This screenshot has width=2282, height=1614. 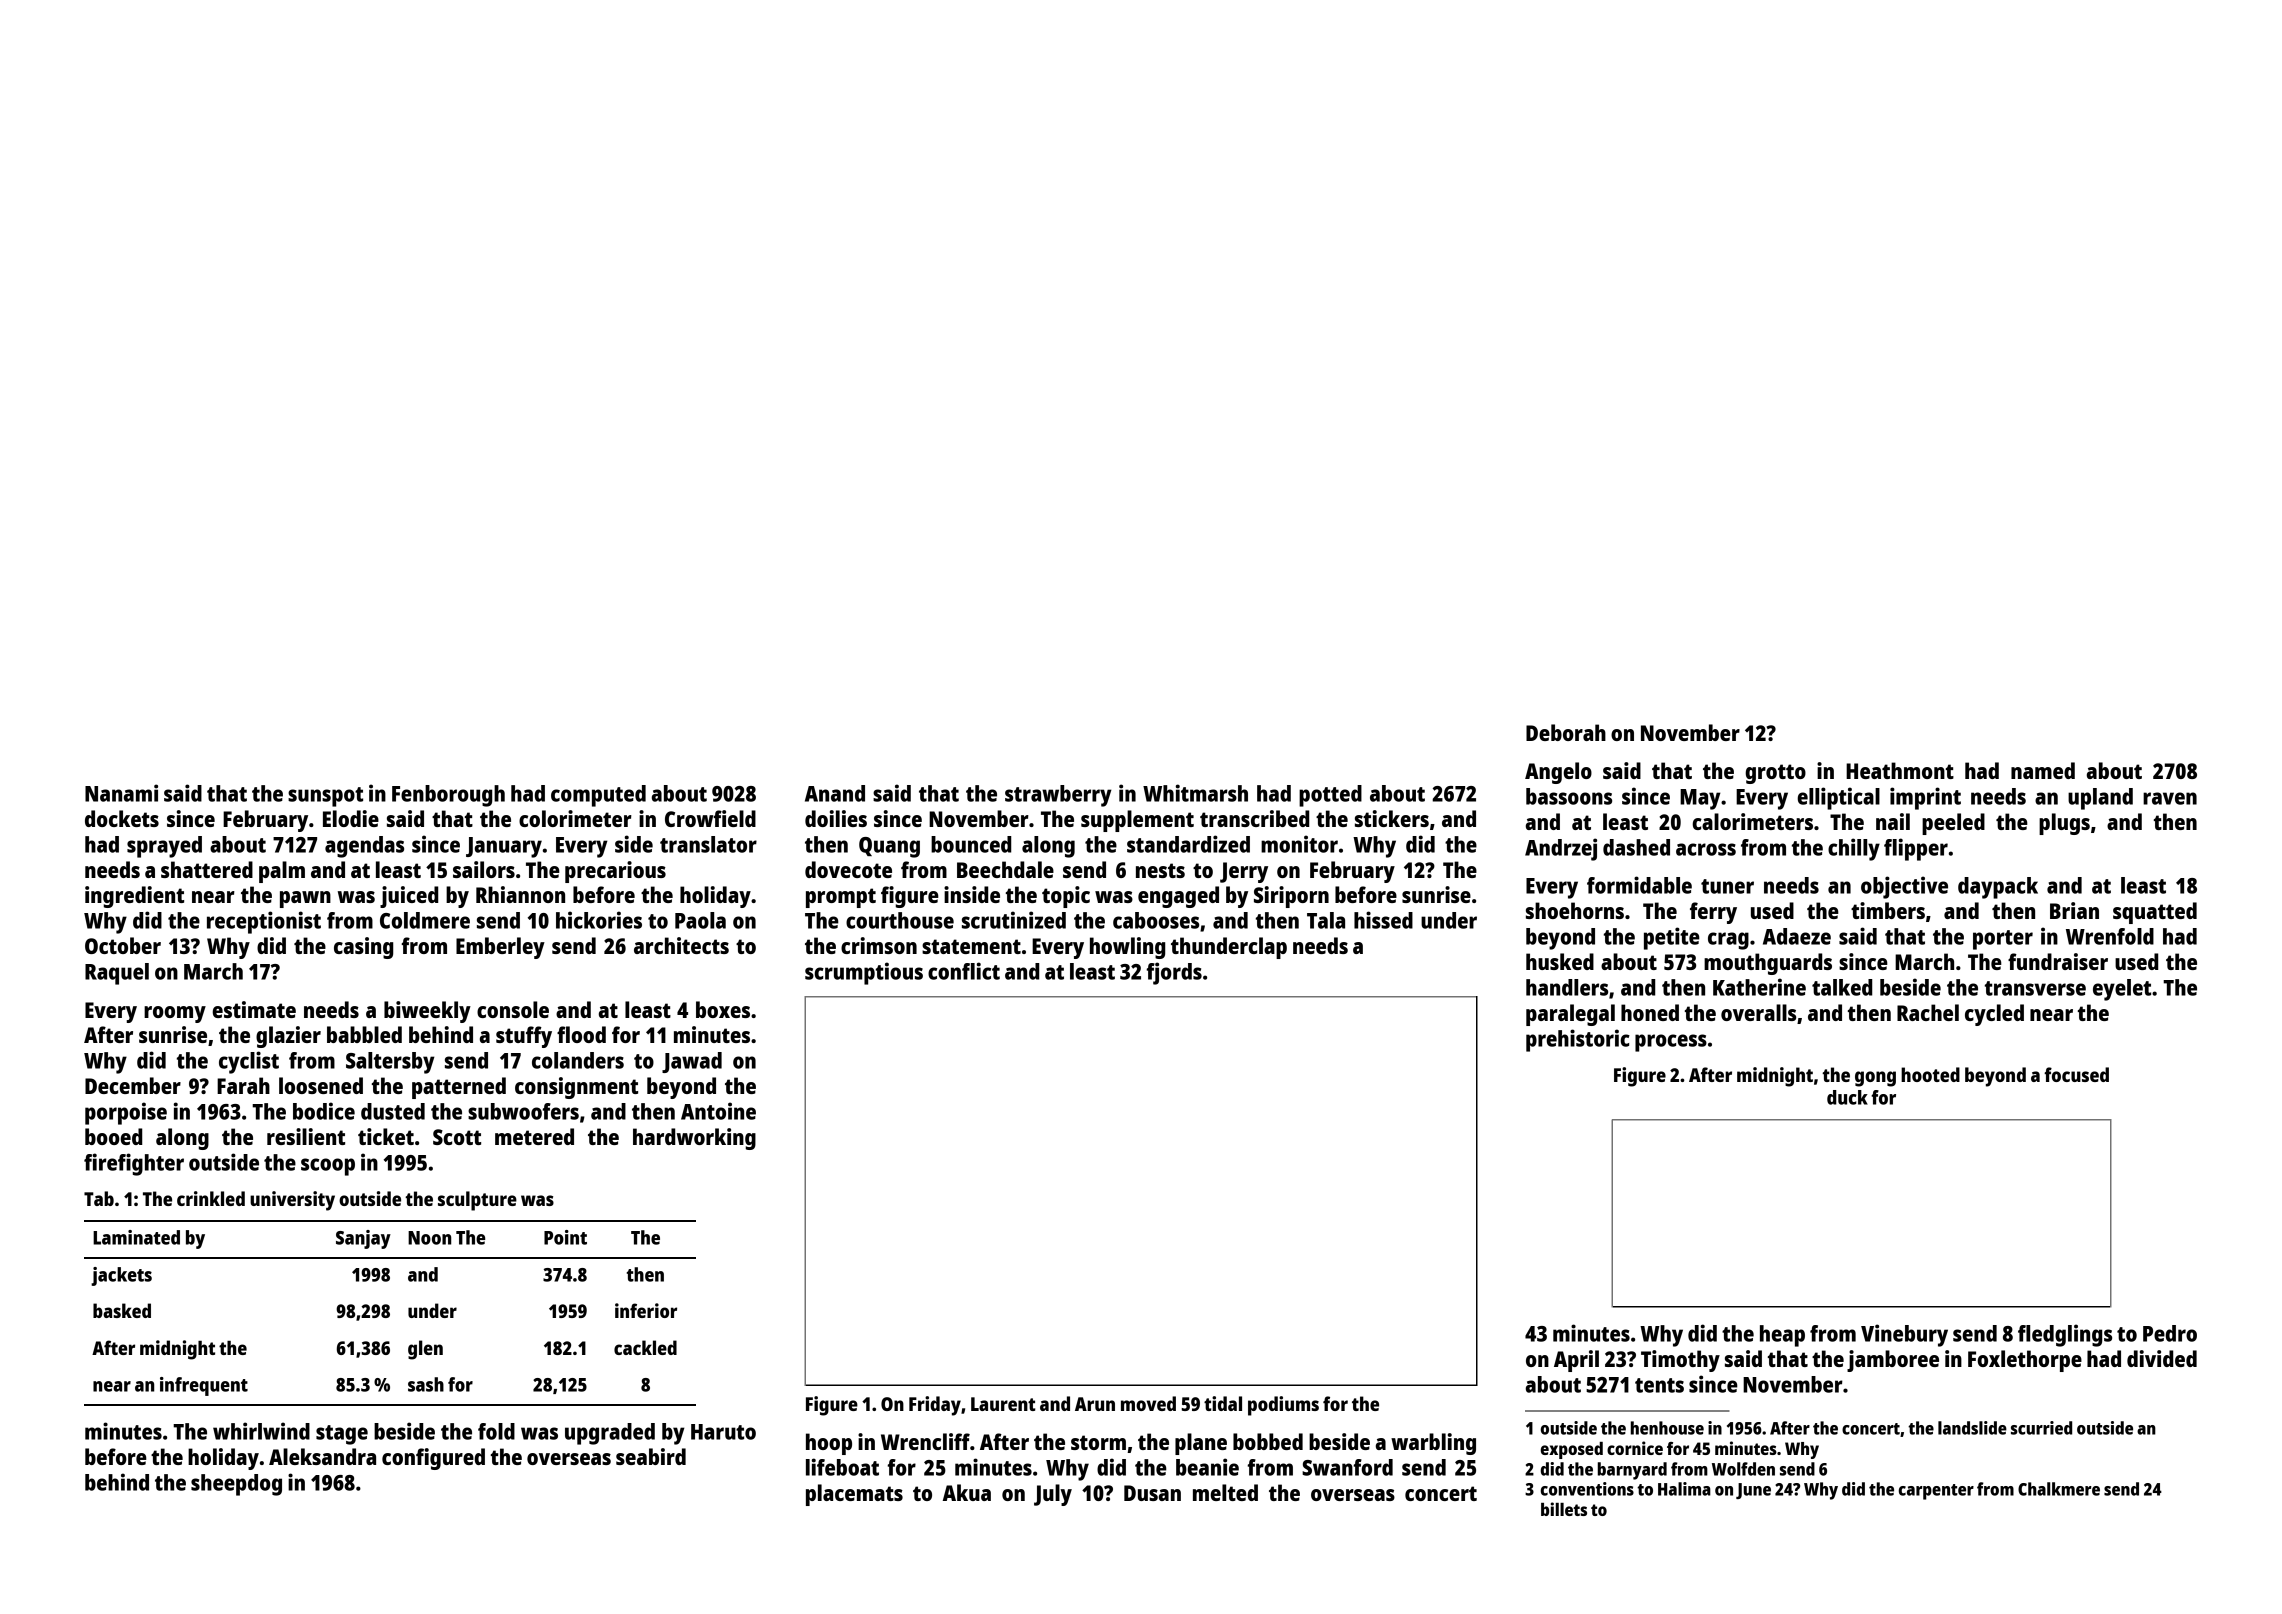 I want to click on April, so click(x=1576, y=1361).
